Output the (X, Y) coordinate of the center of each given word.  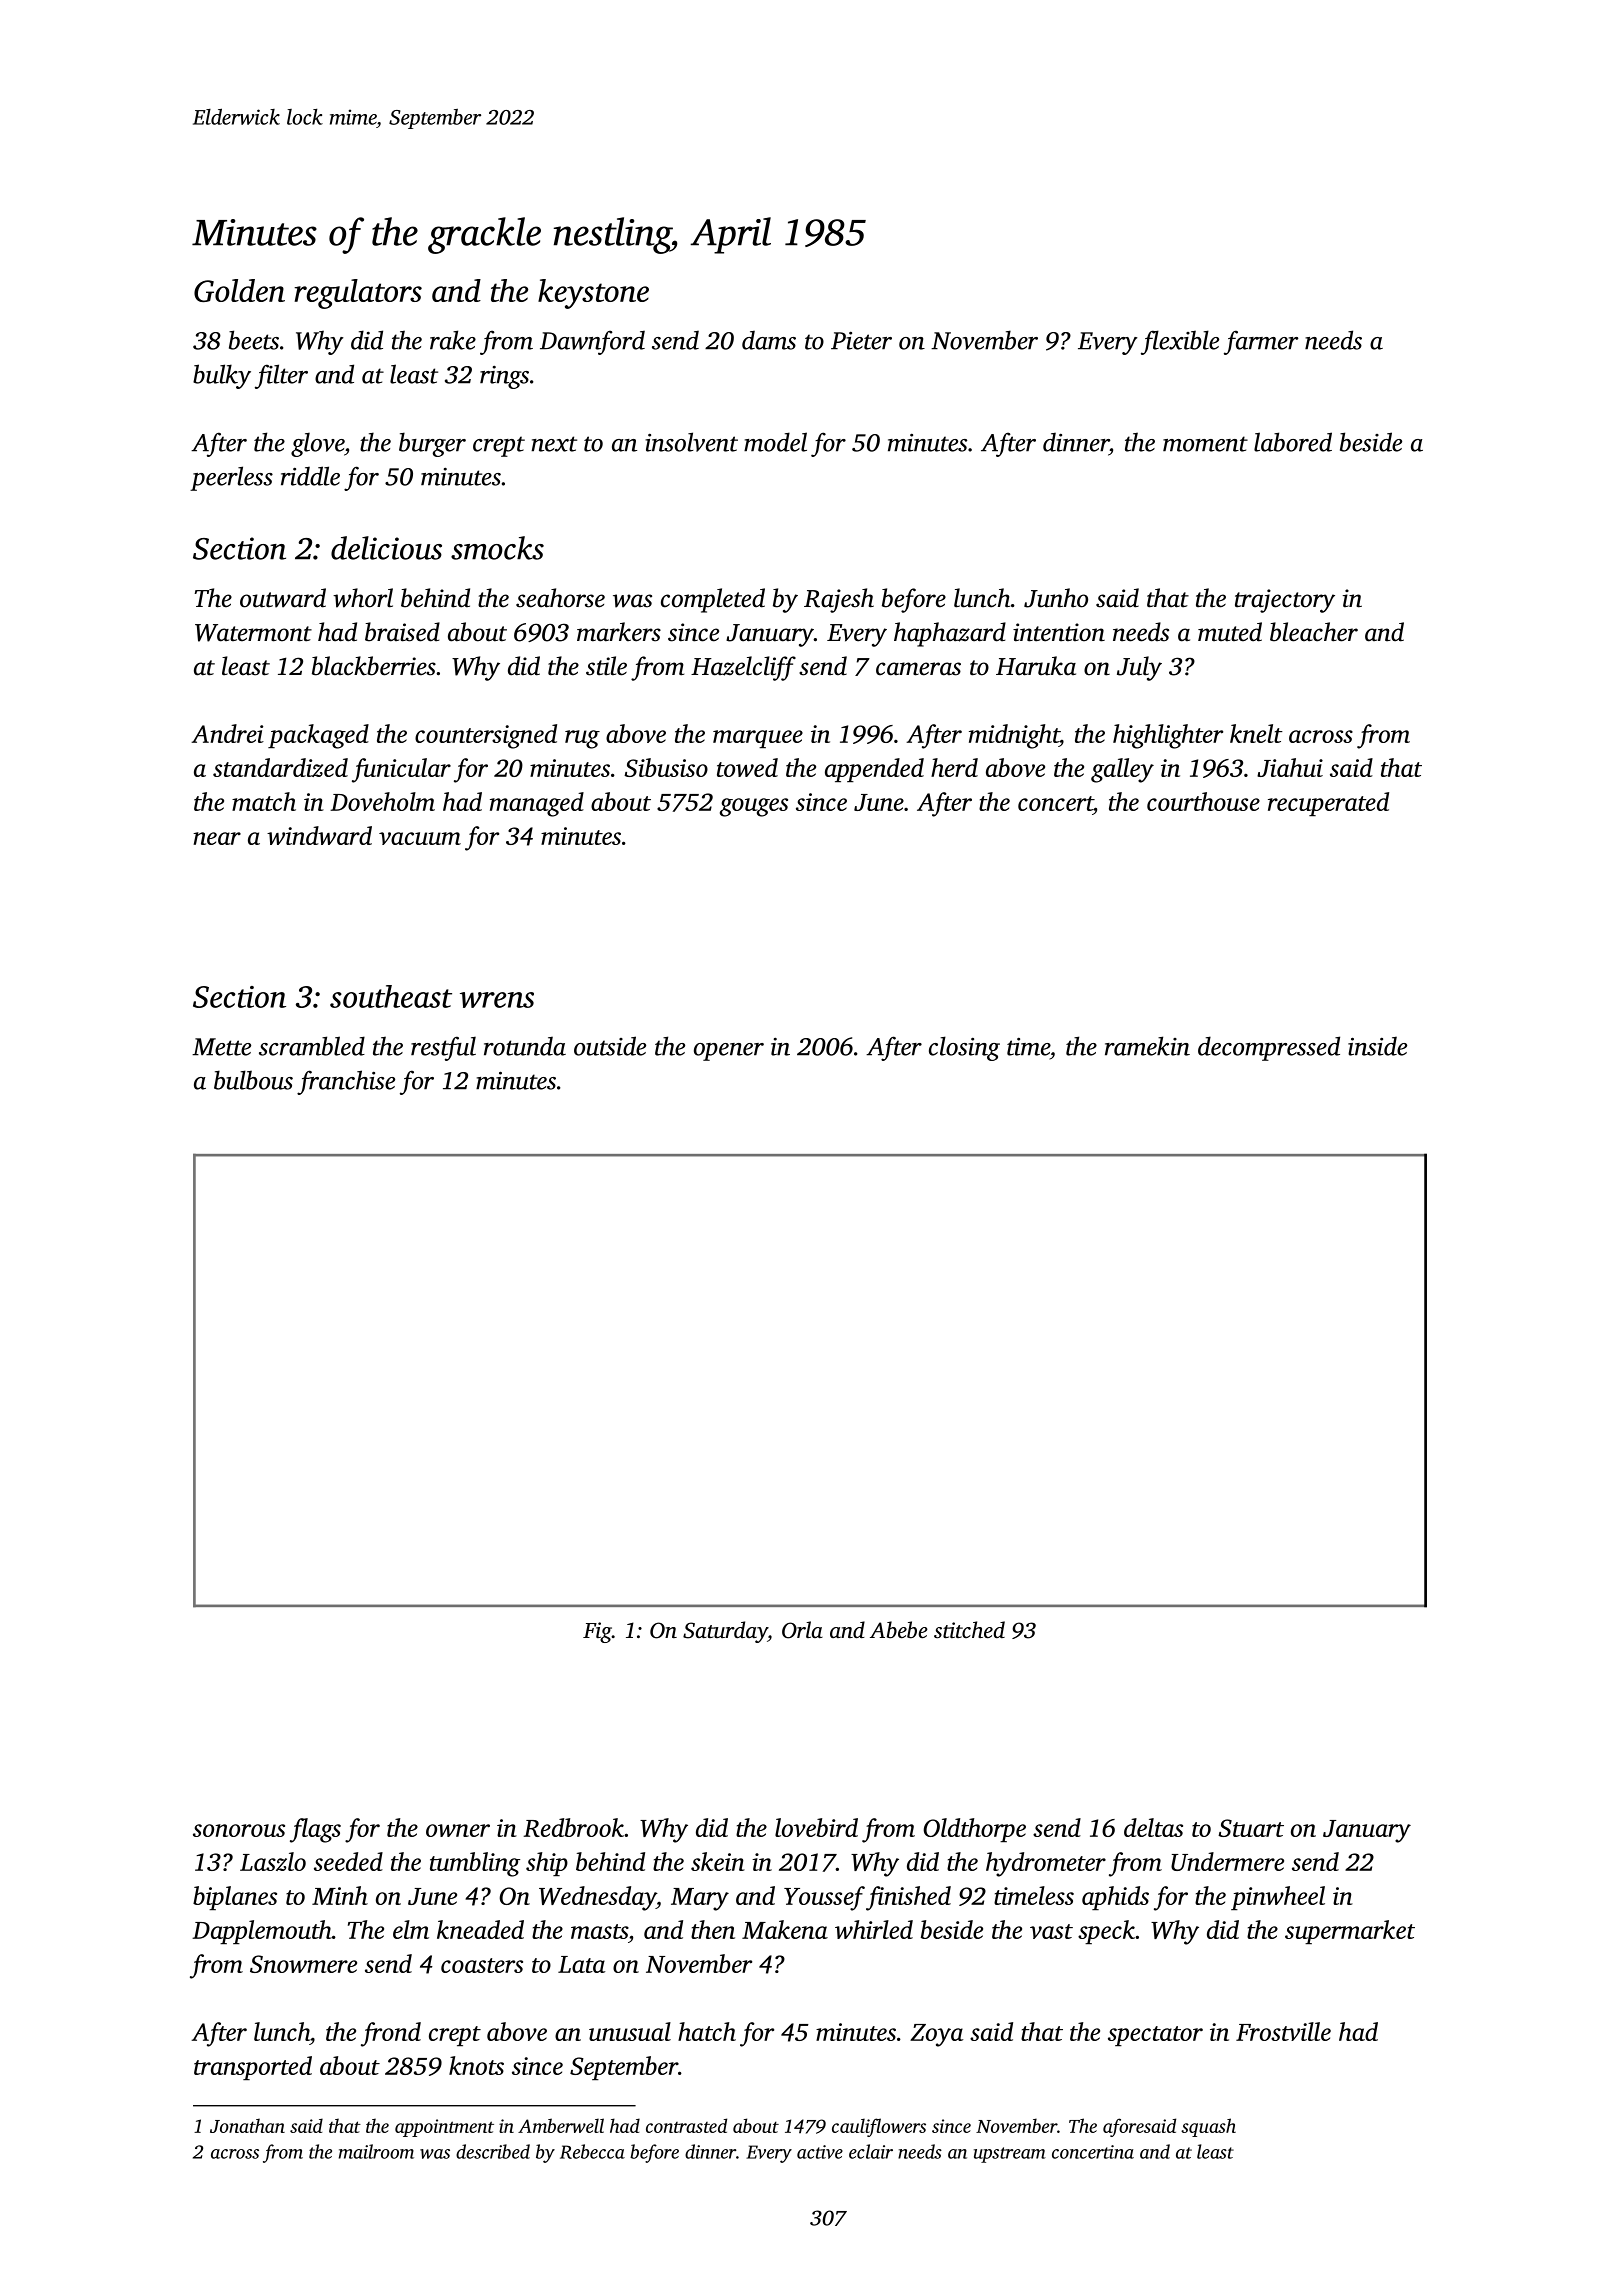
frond (391, 2034)
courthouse (1203, 801)
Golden (239, 290)
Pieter (861, 341)
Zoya (936, 2035)
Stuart (1251, 1828)
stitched (969, 1630)
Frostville (1283, 2031)
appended (874, 770)
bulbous (253, 1080)
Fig (597, 1632)
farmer (1261, 342)
